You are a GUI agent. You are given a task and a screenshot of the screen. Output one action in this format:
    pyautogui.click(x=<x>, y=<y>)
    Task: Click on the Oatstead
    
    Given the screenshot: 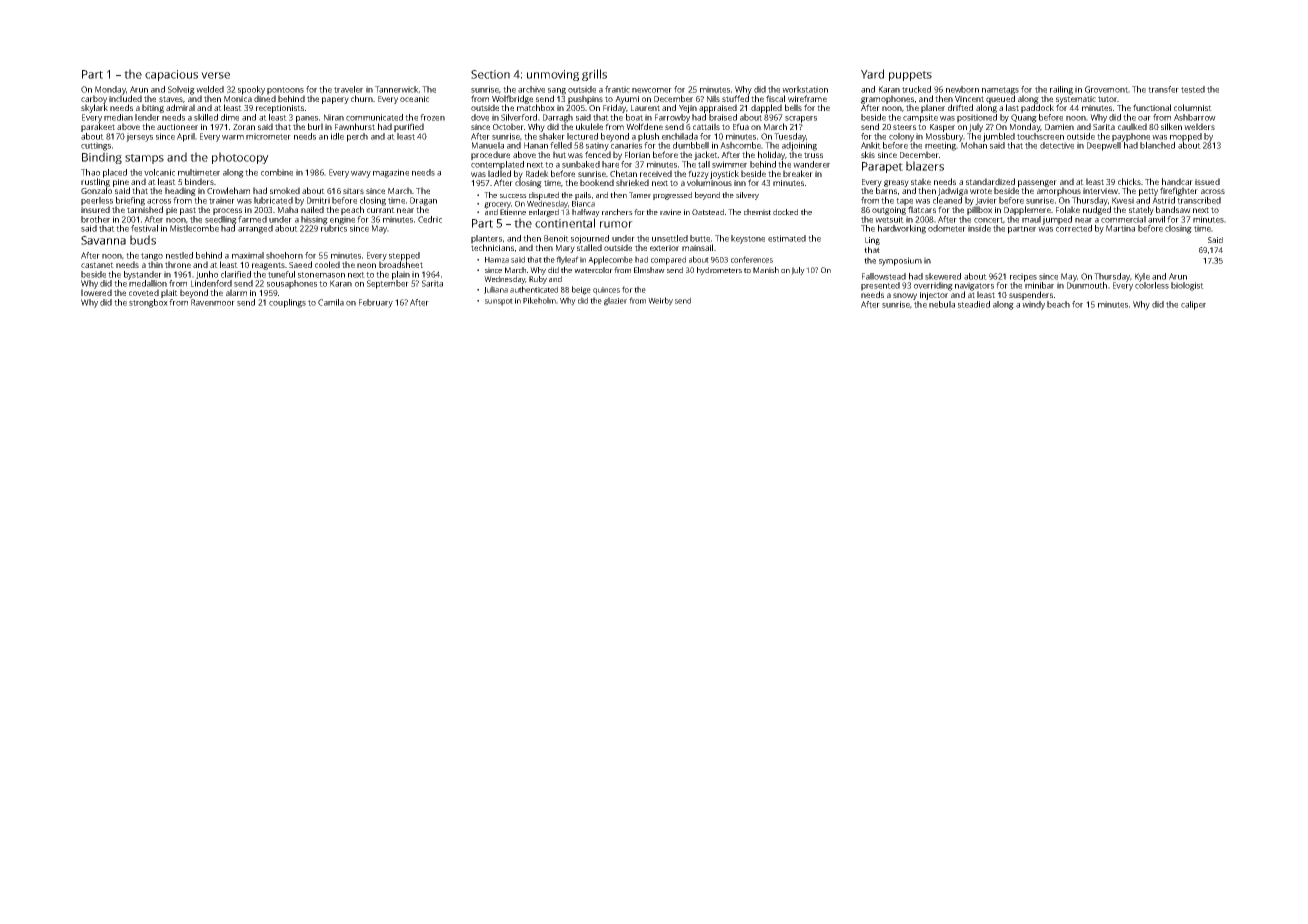 What is the action you would take?
    pyautogui.click(x=708, y=212)
